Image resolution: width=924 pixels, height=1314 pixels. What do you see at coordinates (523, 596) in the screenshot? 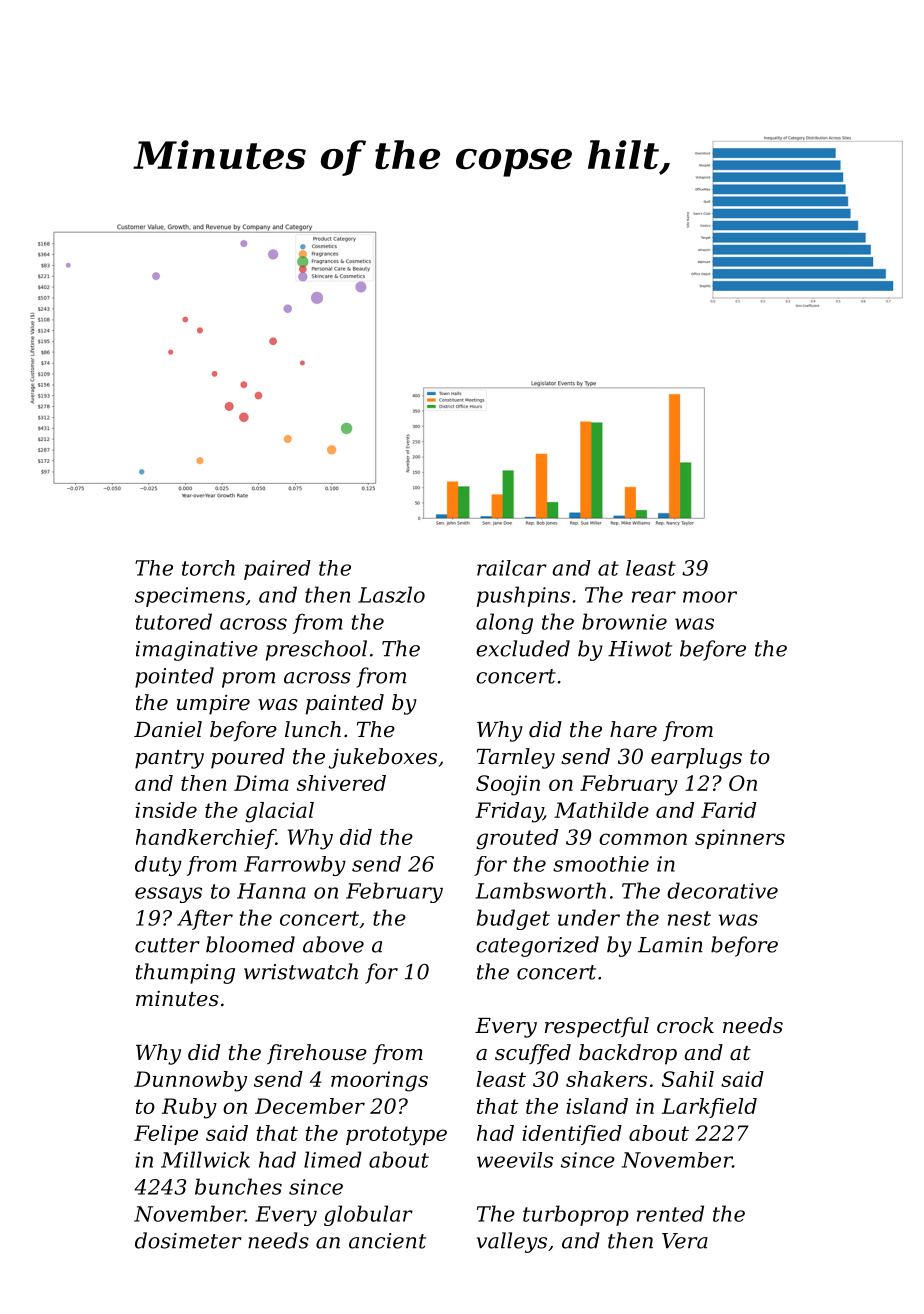
I see `pushpins` at bounding box center [523, 596].
